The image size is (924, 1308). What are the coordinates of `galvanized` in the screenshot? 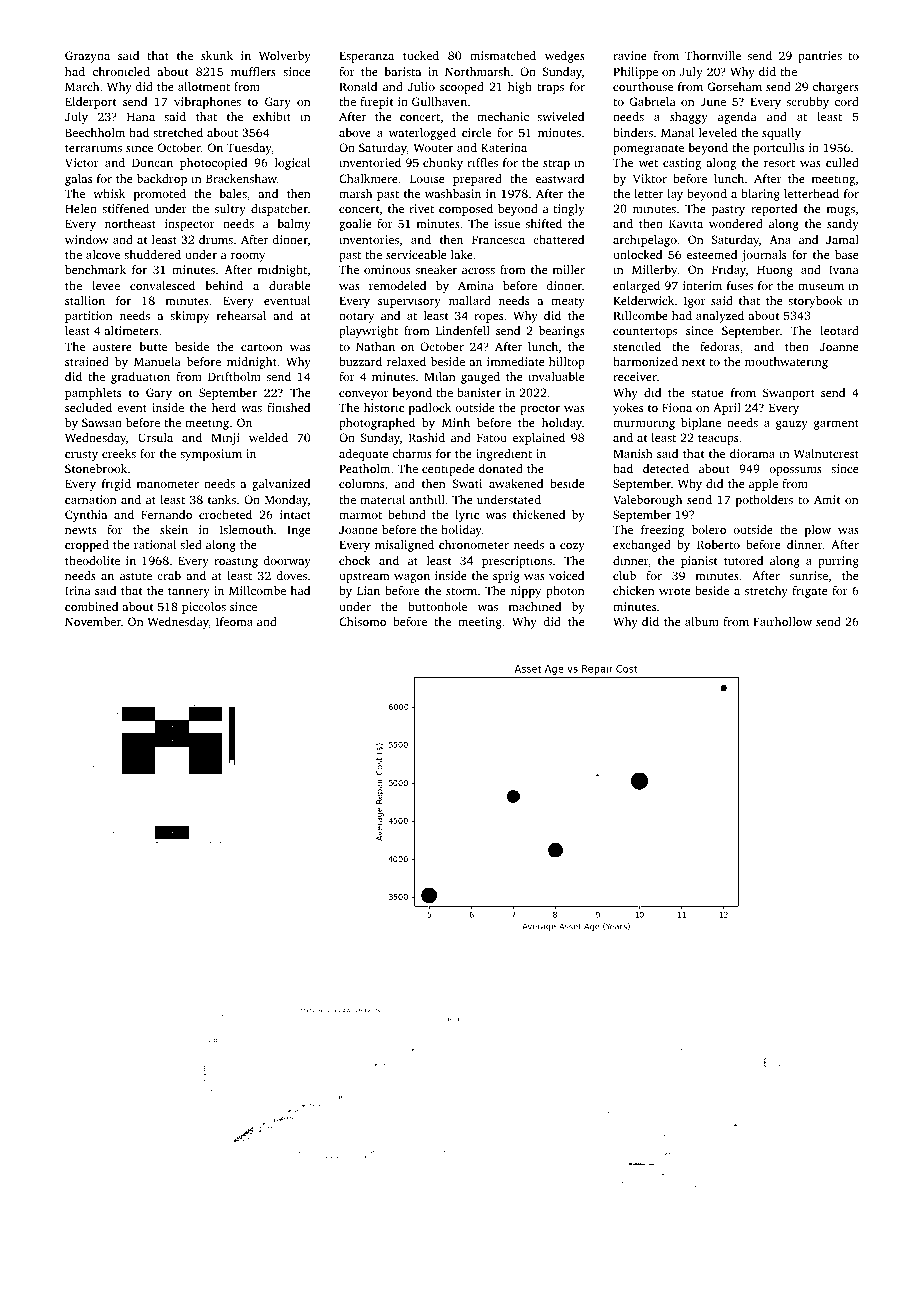 It's located at (281, 485).
